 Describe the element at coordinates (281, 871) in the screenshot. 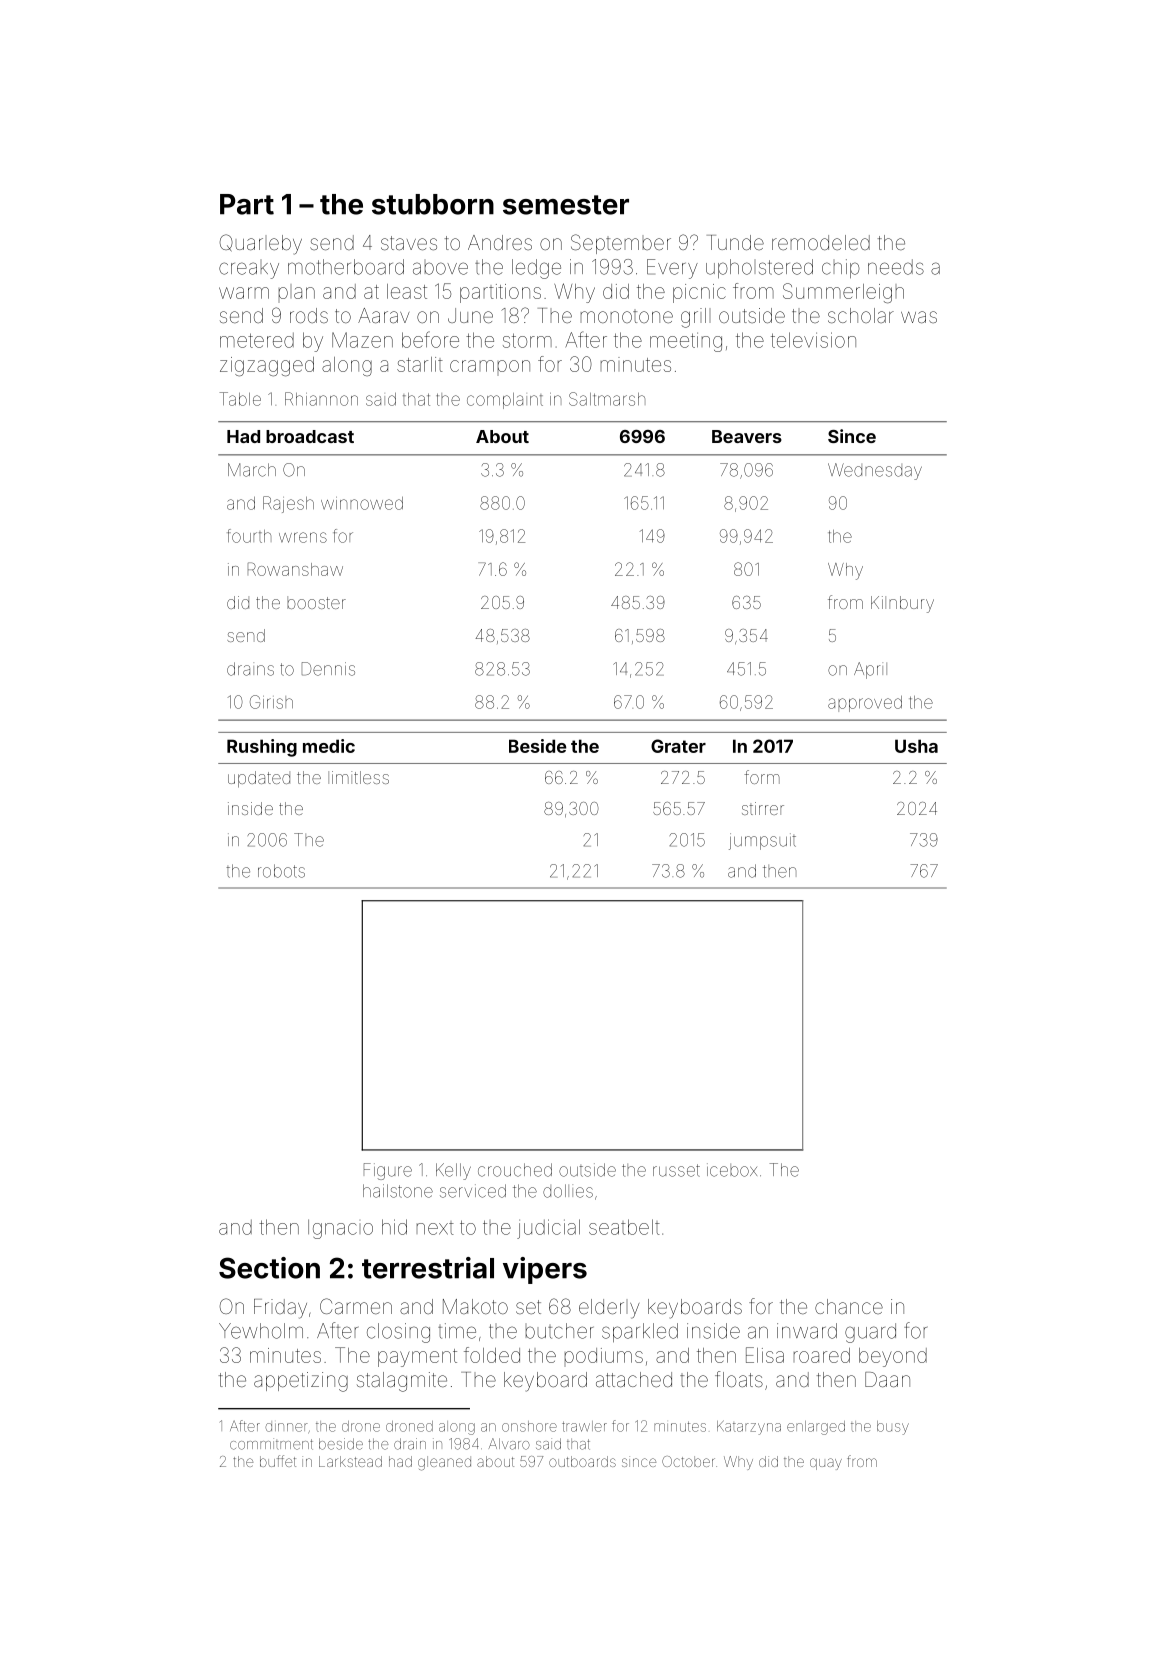

I see `robots` at that location.
